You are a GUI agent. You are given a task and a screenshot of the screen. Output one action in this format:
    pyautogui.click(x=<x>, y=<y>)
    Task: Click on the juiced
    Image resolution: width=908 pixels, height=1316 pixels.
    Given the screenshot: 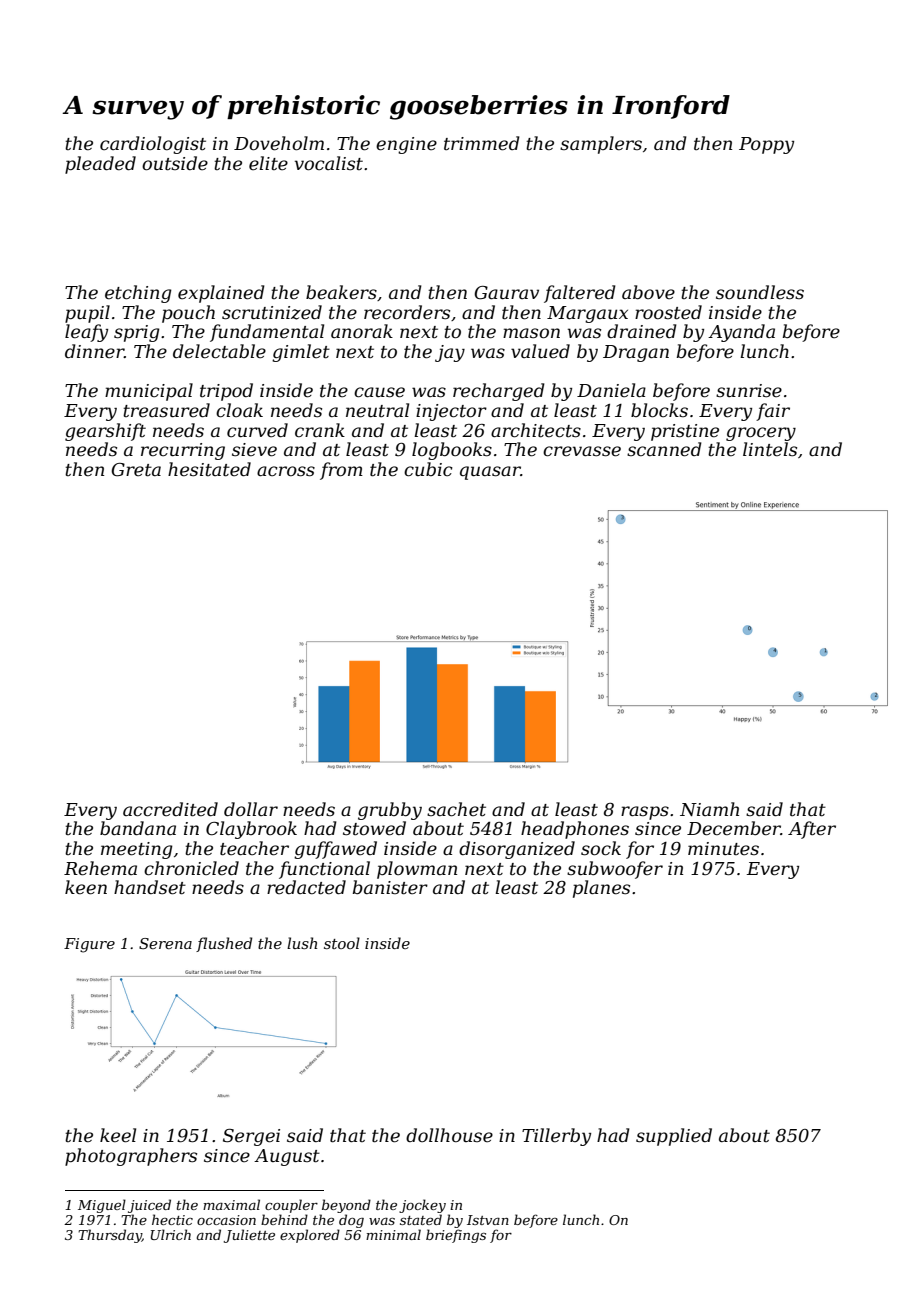 What is the action you would take?
    pyautogui.click(x=149, y=1206)
